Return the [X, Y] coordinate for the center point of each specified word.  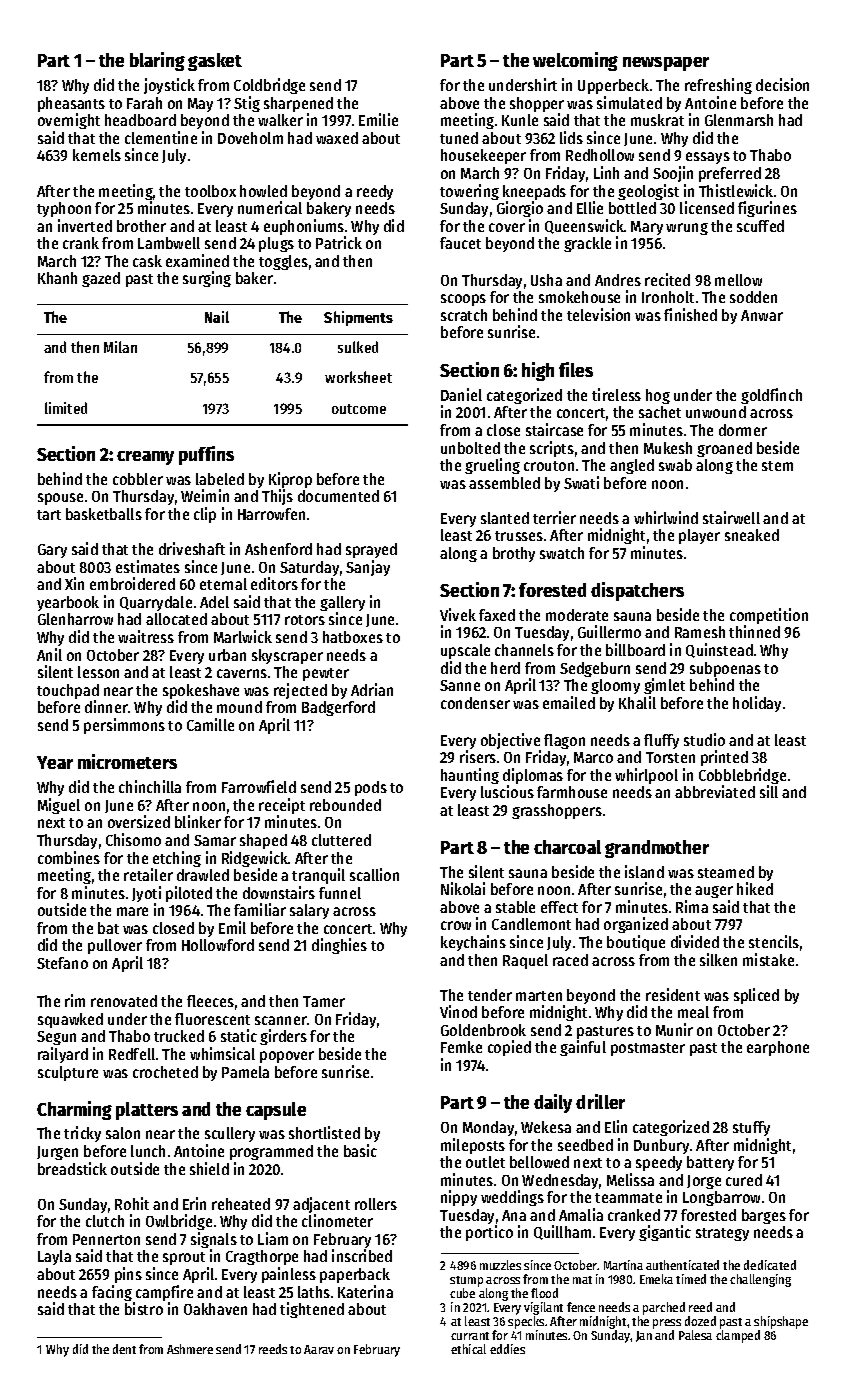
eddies [507, 1349]
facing [112, 1293]
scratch [464, 315]
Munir [674, 1029]
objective [510, 741]
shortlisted [324, 1132]
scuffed [760, 226]
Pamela [245, 1072]
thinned [754, 632]
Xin [74, 583]
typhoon [64, 209]
